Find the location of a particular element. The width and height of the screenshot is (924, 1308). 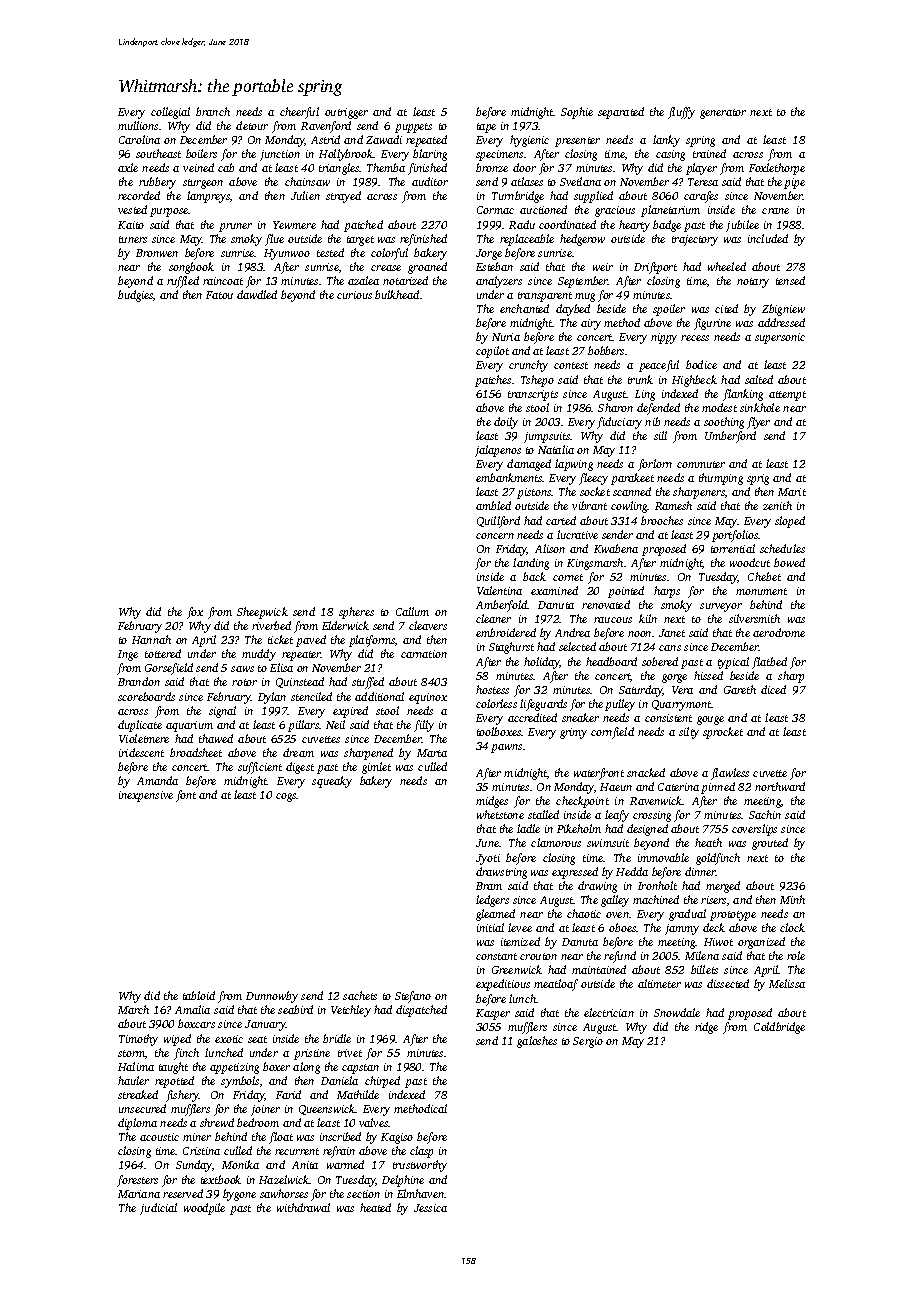

bulkhead is located at coordinates (397, 294).
